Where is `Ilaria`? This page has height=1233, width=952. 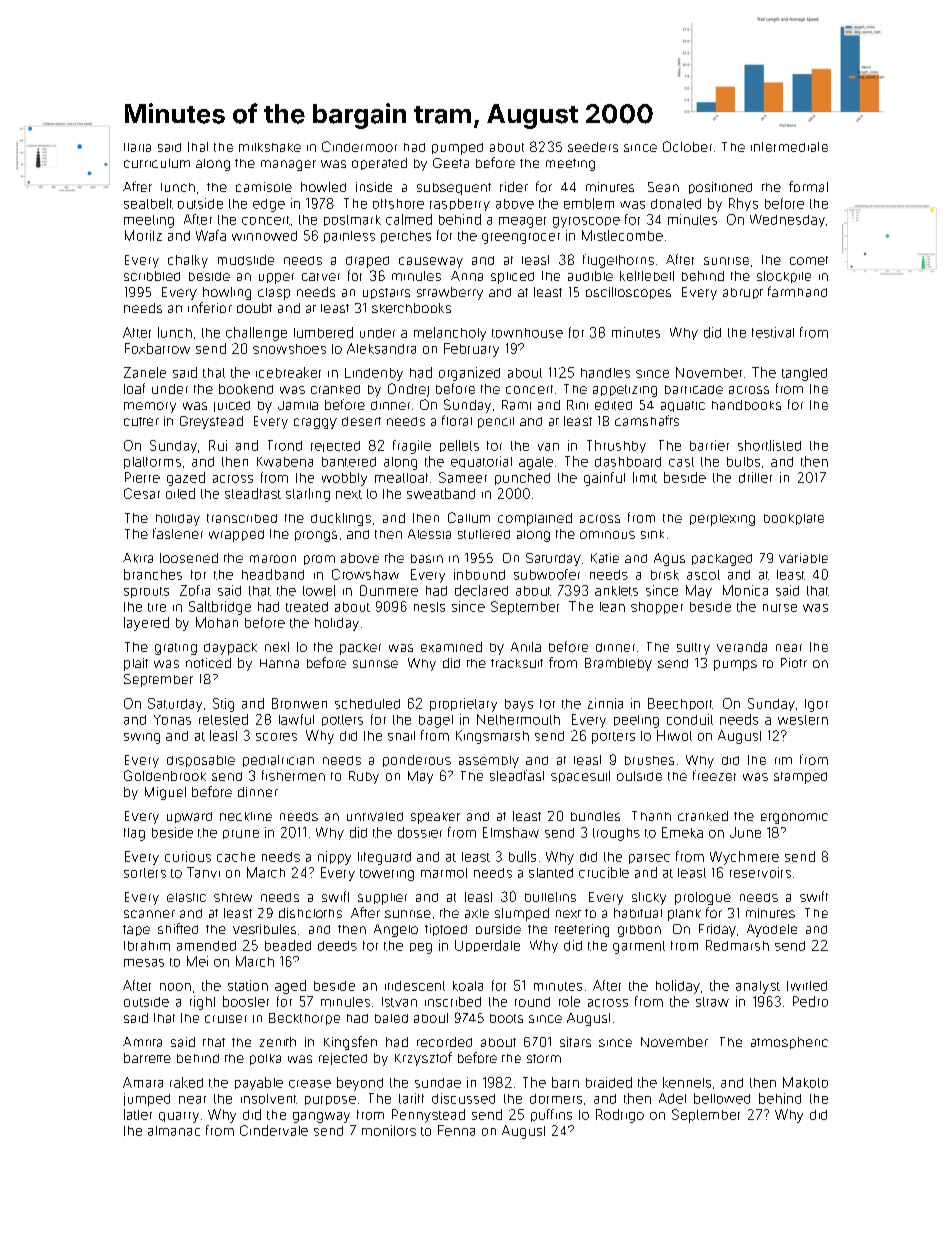 Ilaria is located at coordinates (137, 147).
